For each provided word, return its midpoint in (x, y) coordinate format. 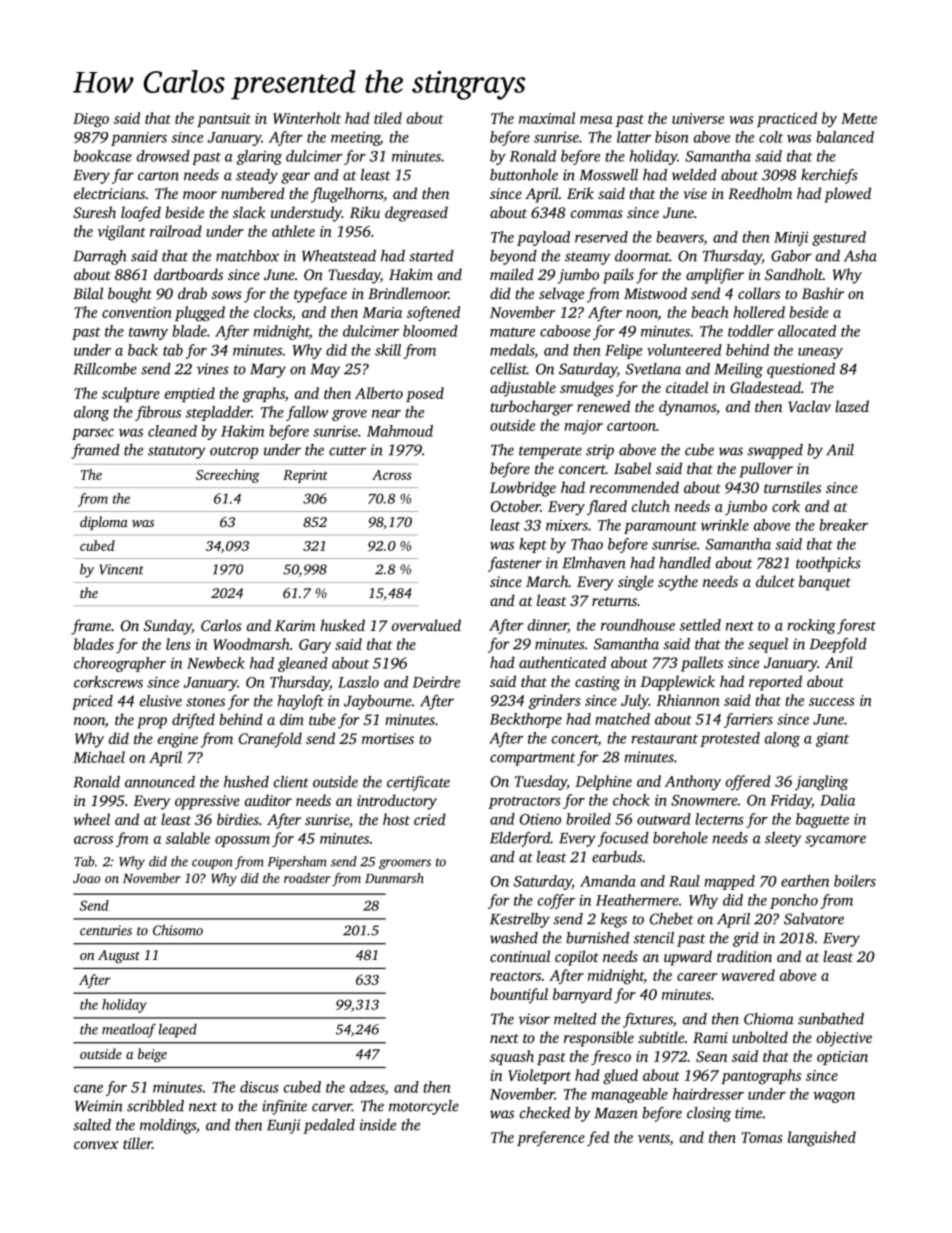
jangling (821, 783)
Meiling (738, 370)
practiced (787, 119)
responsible (599, 1039)
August (119, 956)
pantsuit (224, 120)
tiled (388, 118)
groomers (405, 864)
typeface (320, 295)
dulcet (775, 581)
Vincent (121, 569)
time (748, 1113)
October (515, 506)
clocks (273, 312)
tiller (137, 1143)
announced (160, 782)
